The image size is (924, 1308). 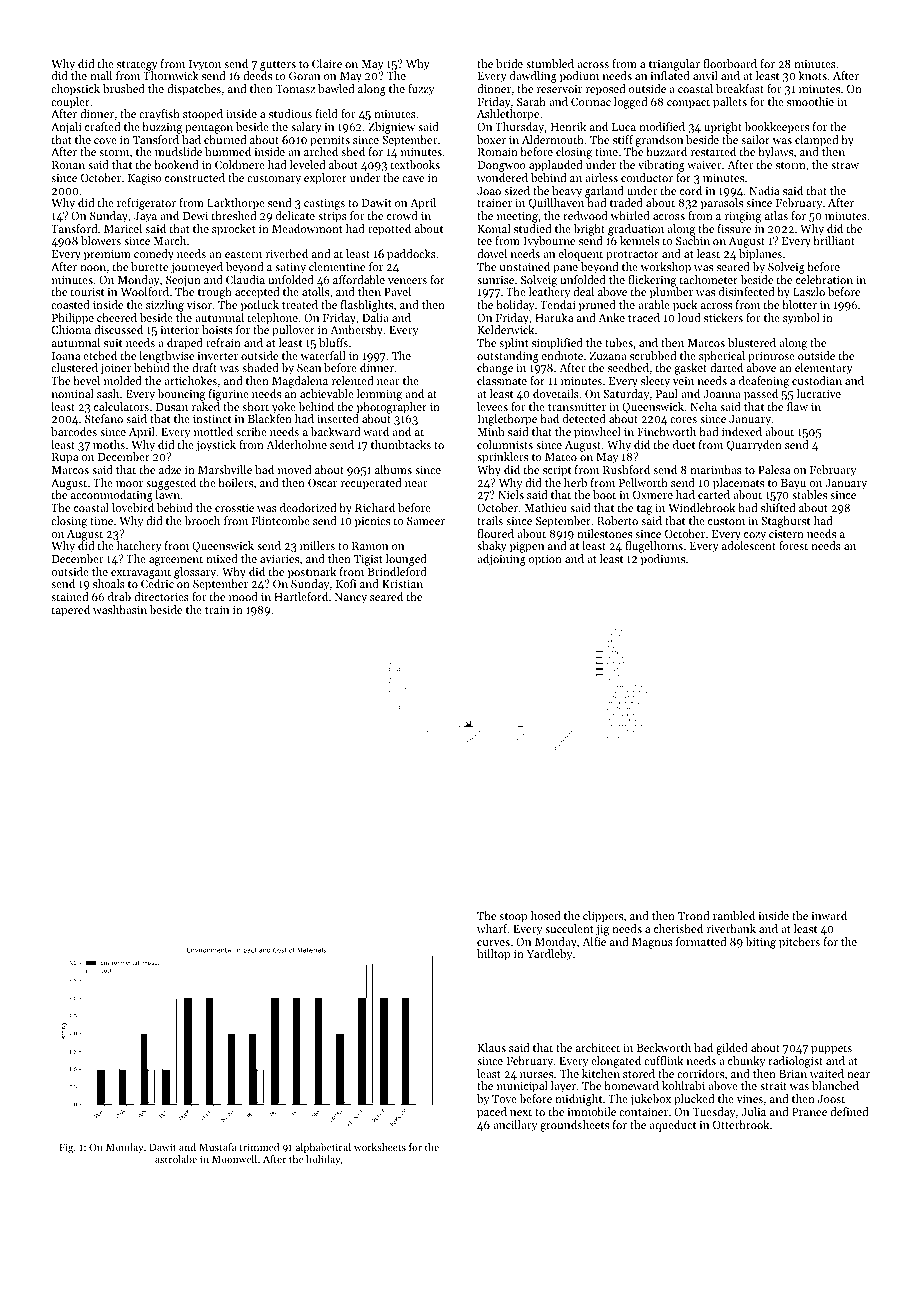 What do you see at coordinates (550, 63) in the page?
I see `stumbled` at bounding box center [550, 63].
